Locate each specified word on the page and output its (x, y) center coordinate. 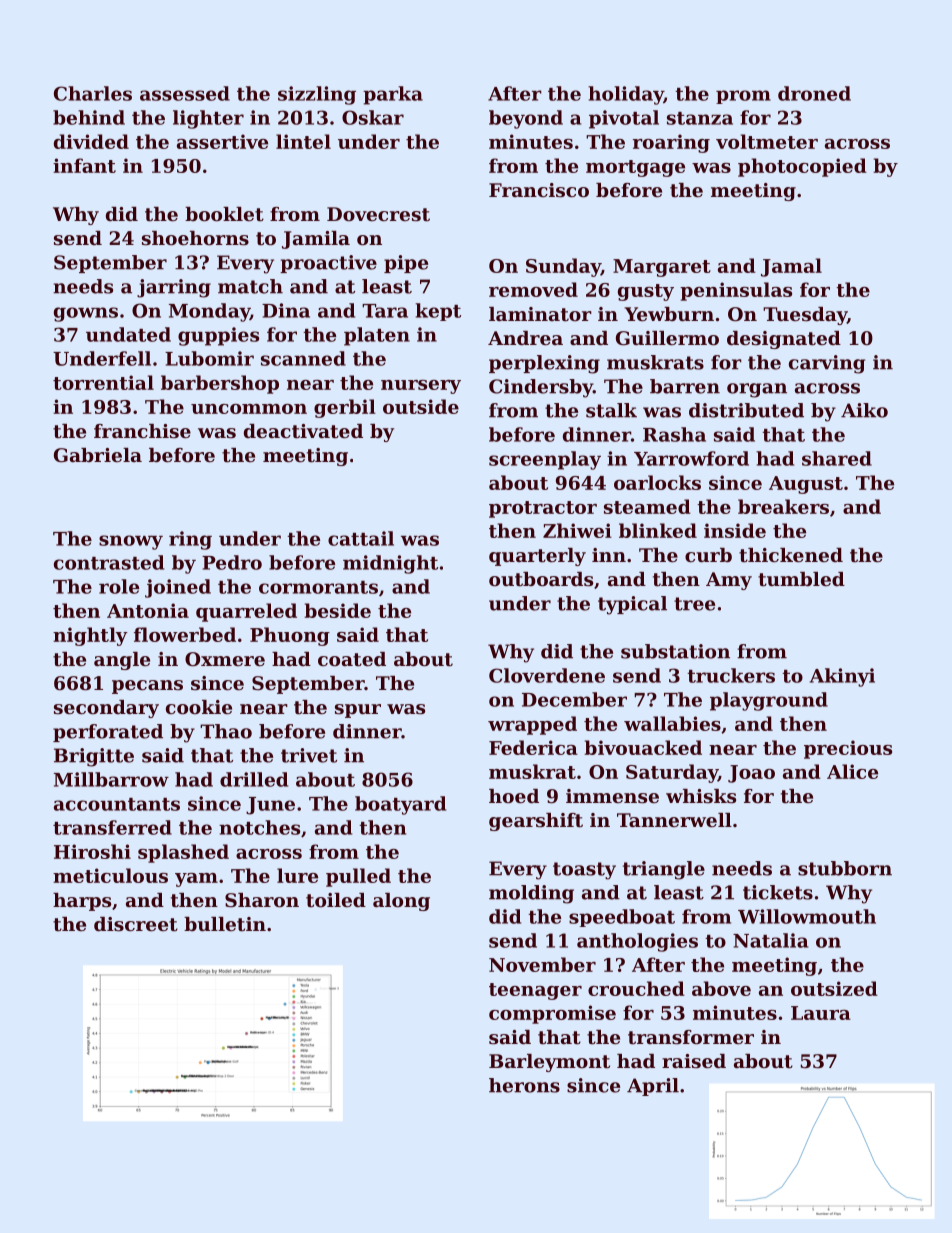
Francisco (539, 190)
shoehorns (195, 238)
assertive (222, 141)
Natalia (771, 940)
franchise (142, 431)
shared (837, 458)
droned (814, 93)
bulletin (225, 924)
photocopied (802, 167)
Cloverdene (547, 675)
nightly (90, 636)
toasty (584, 871)
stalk (611, 410)
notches (259, 827)
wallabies (672, 723)
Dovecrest (378, 214)
